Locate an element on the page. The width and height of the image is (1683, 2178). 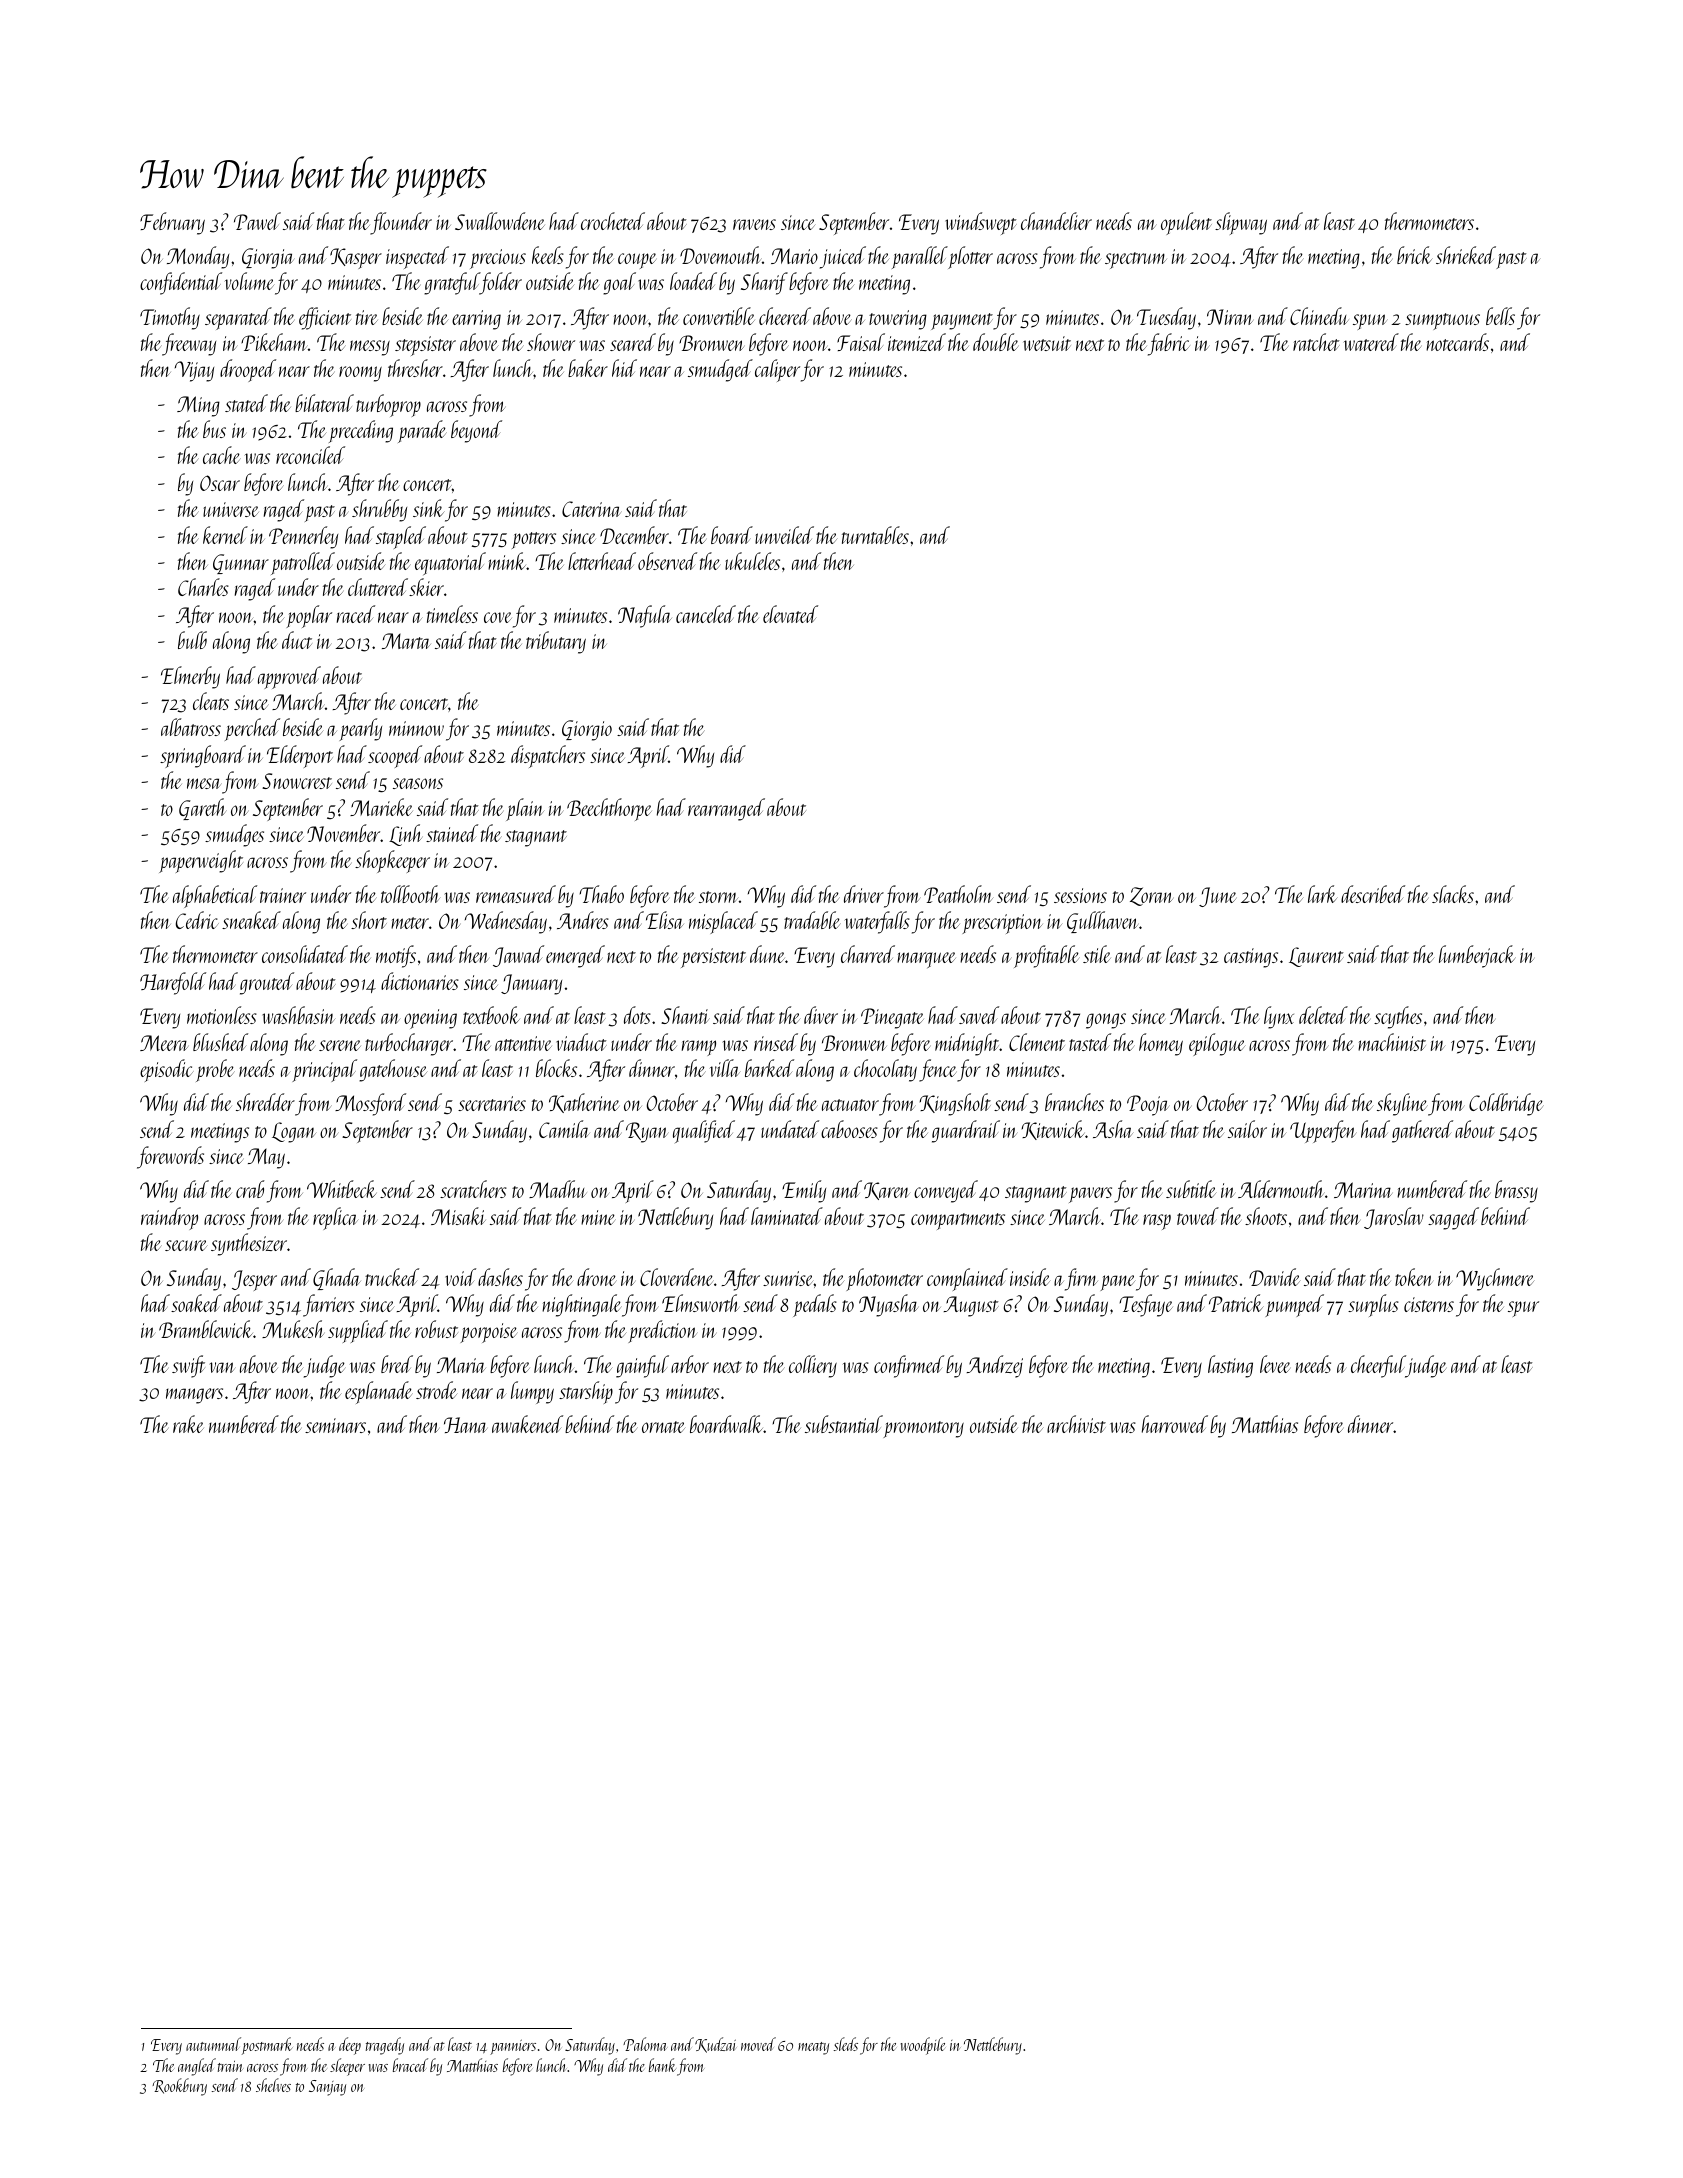
turntables is located at coordinates (875, 535).
